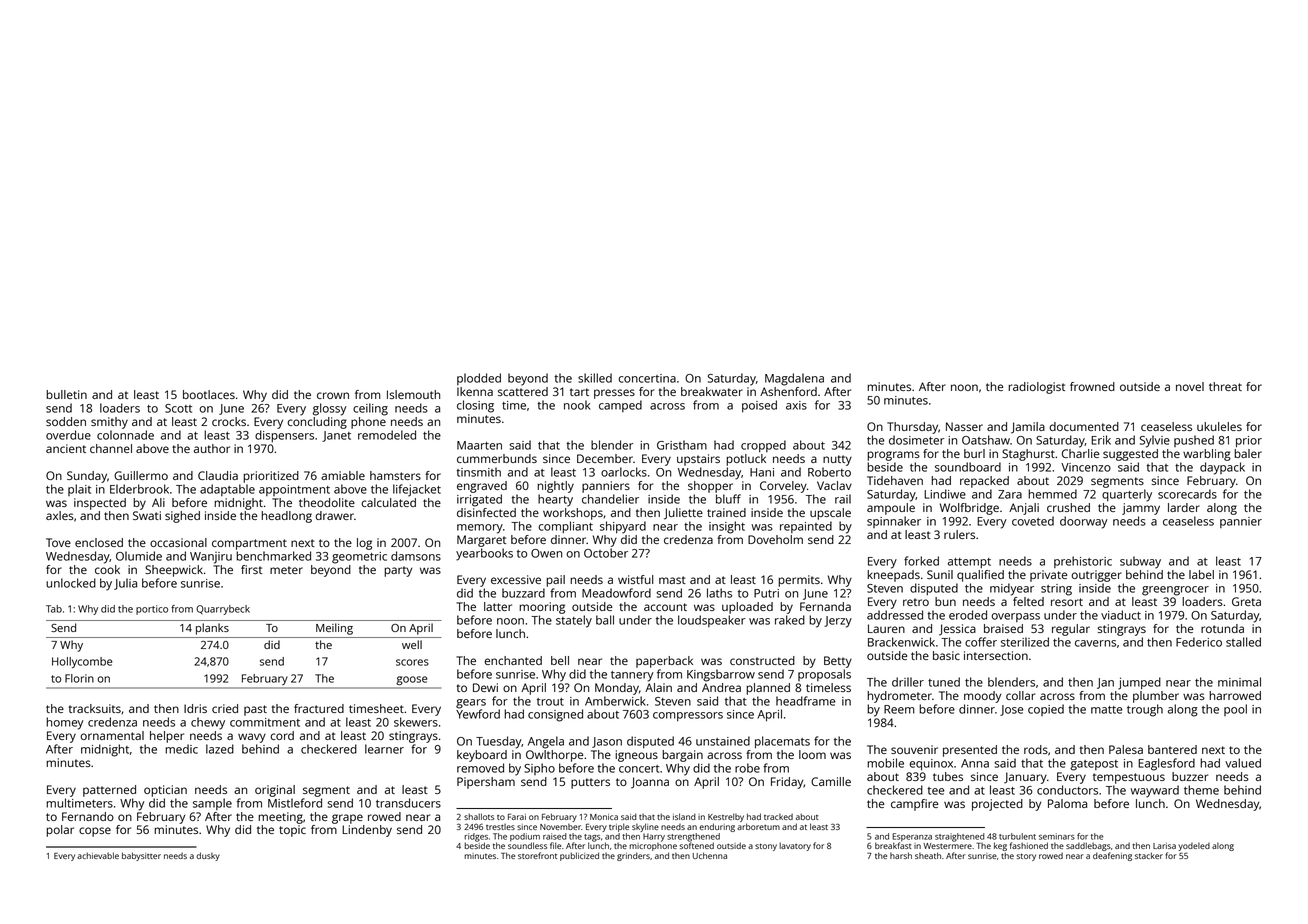 This image has width=1308, height=924. I want to click on threat, so click(1225, 386).
